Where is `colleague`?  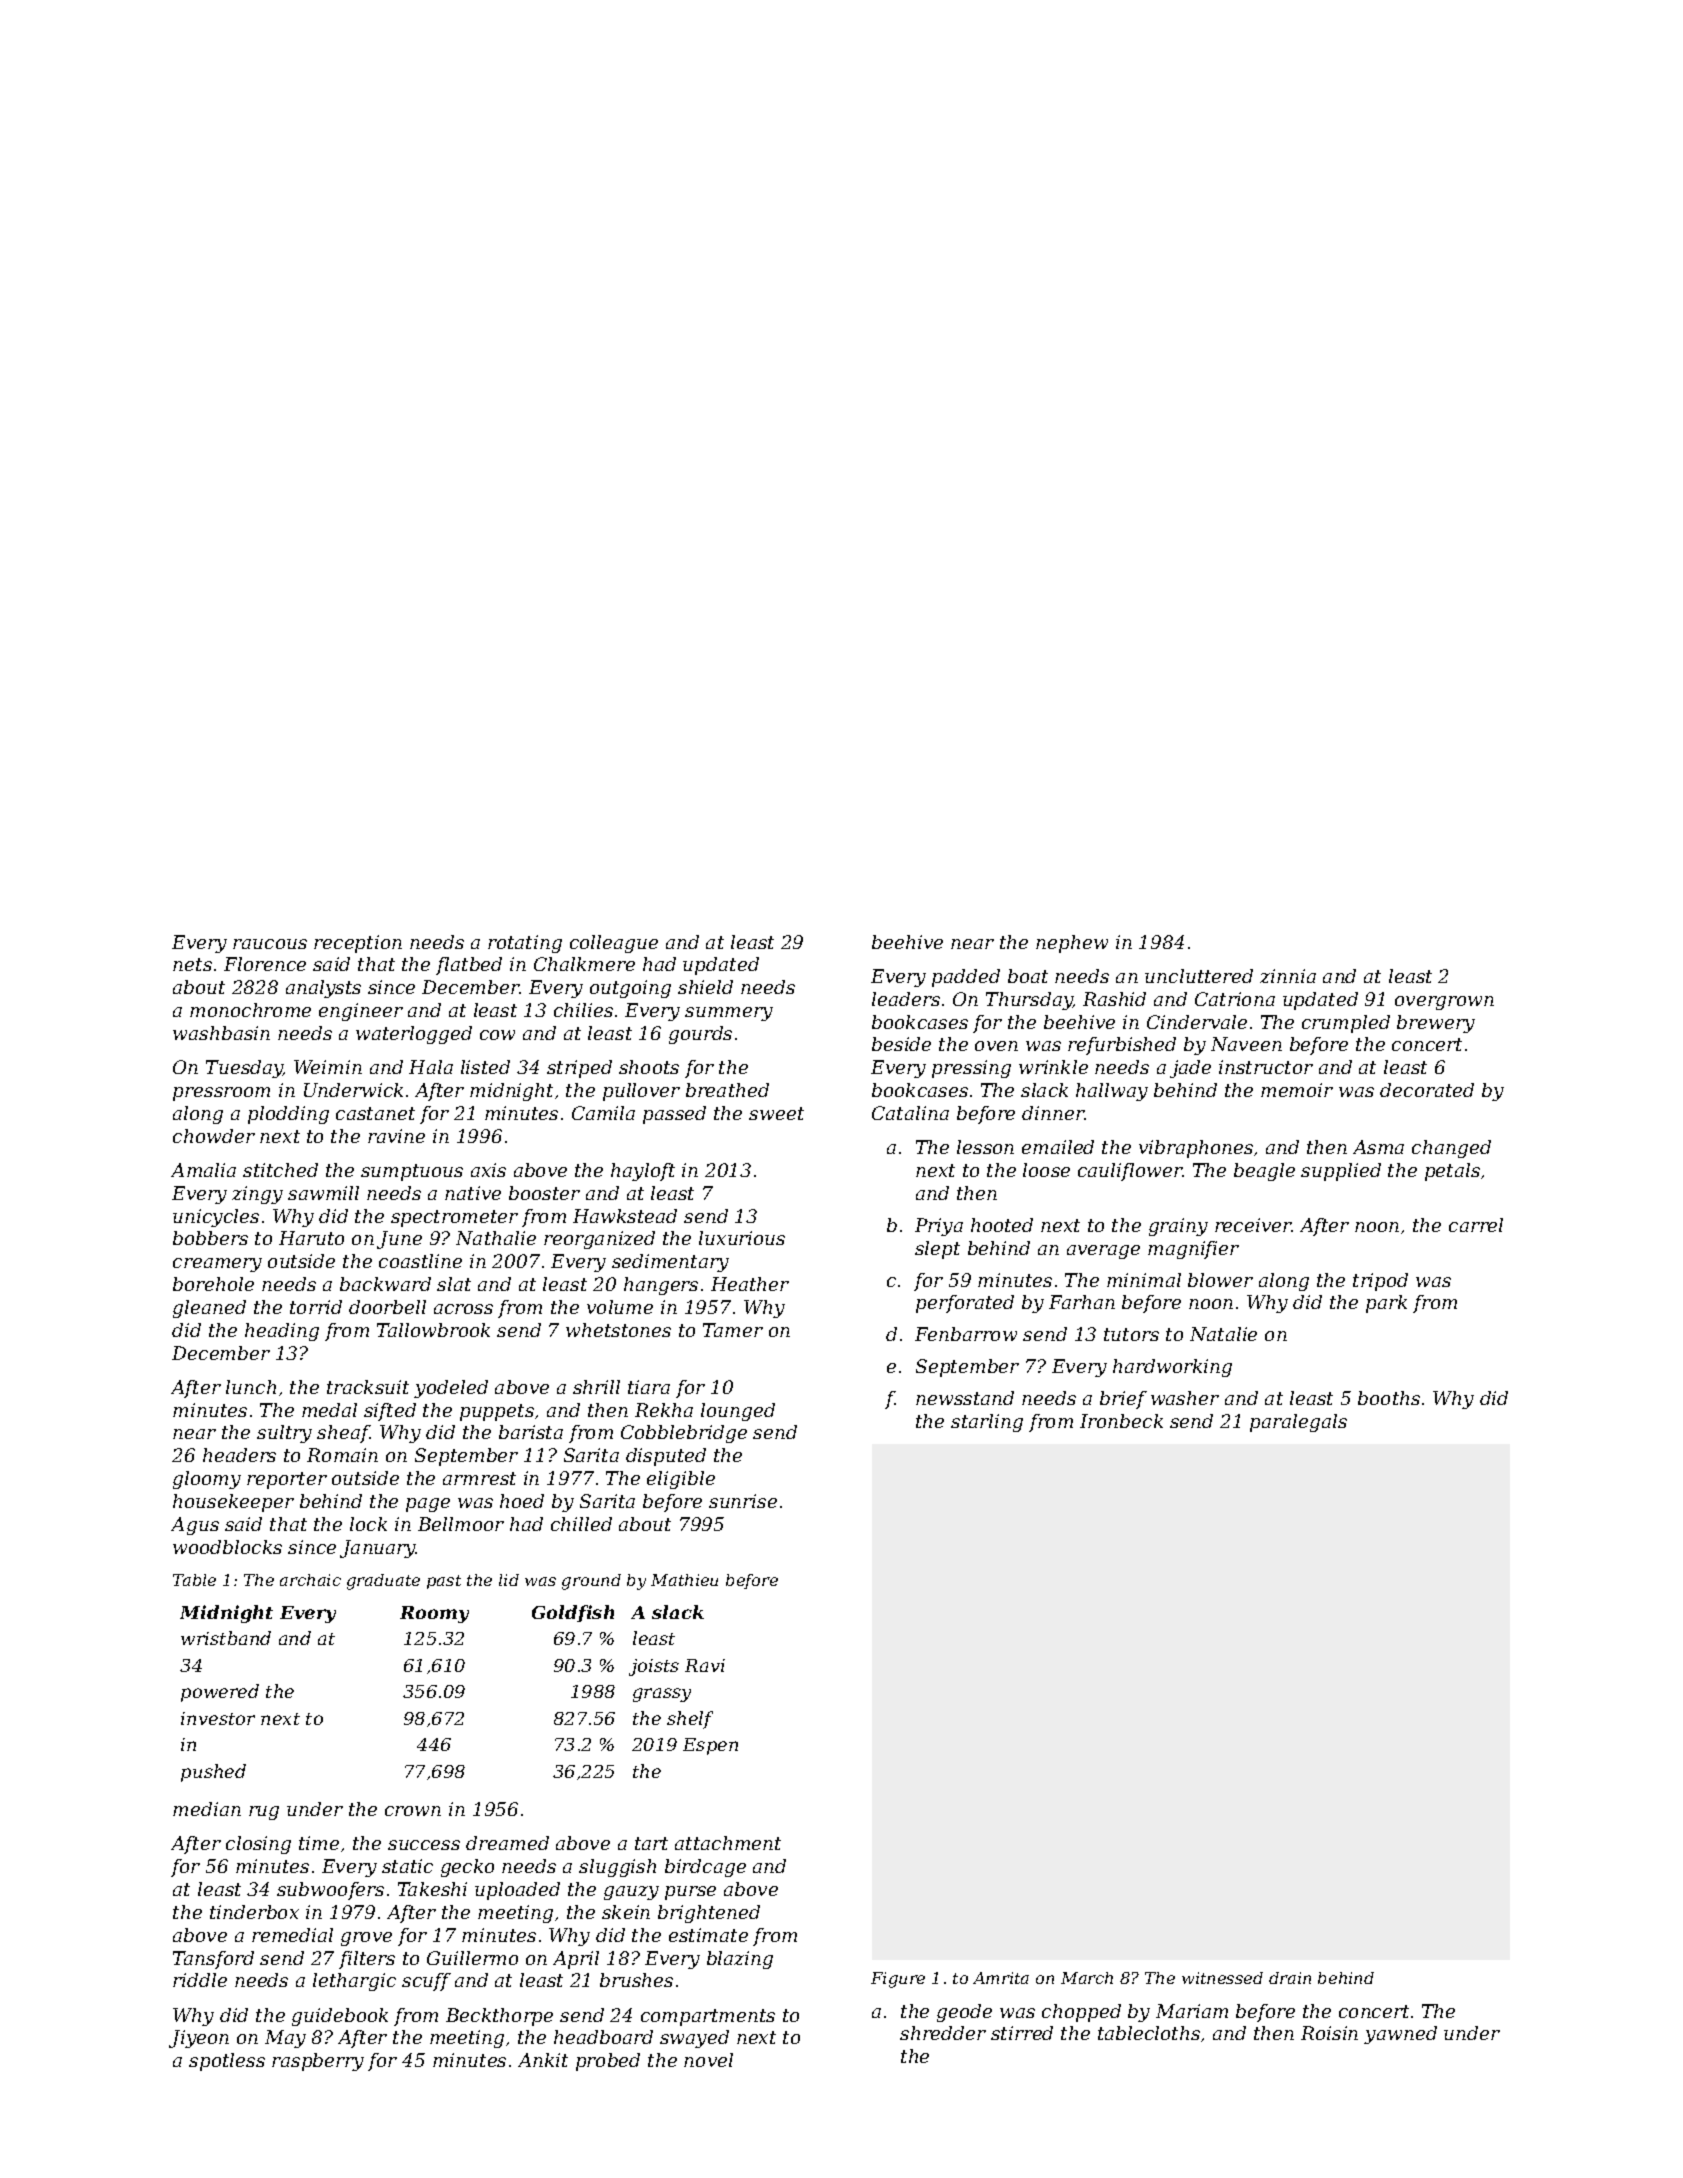 colleague is located at coordinates (614, 944).
